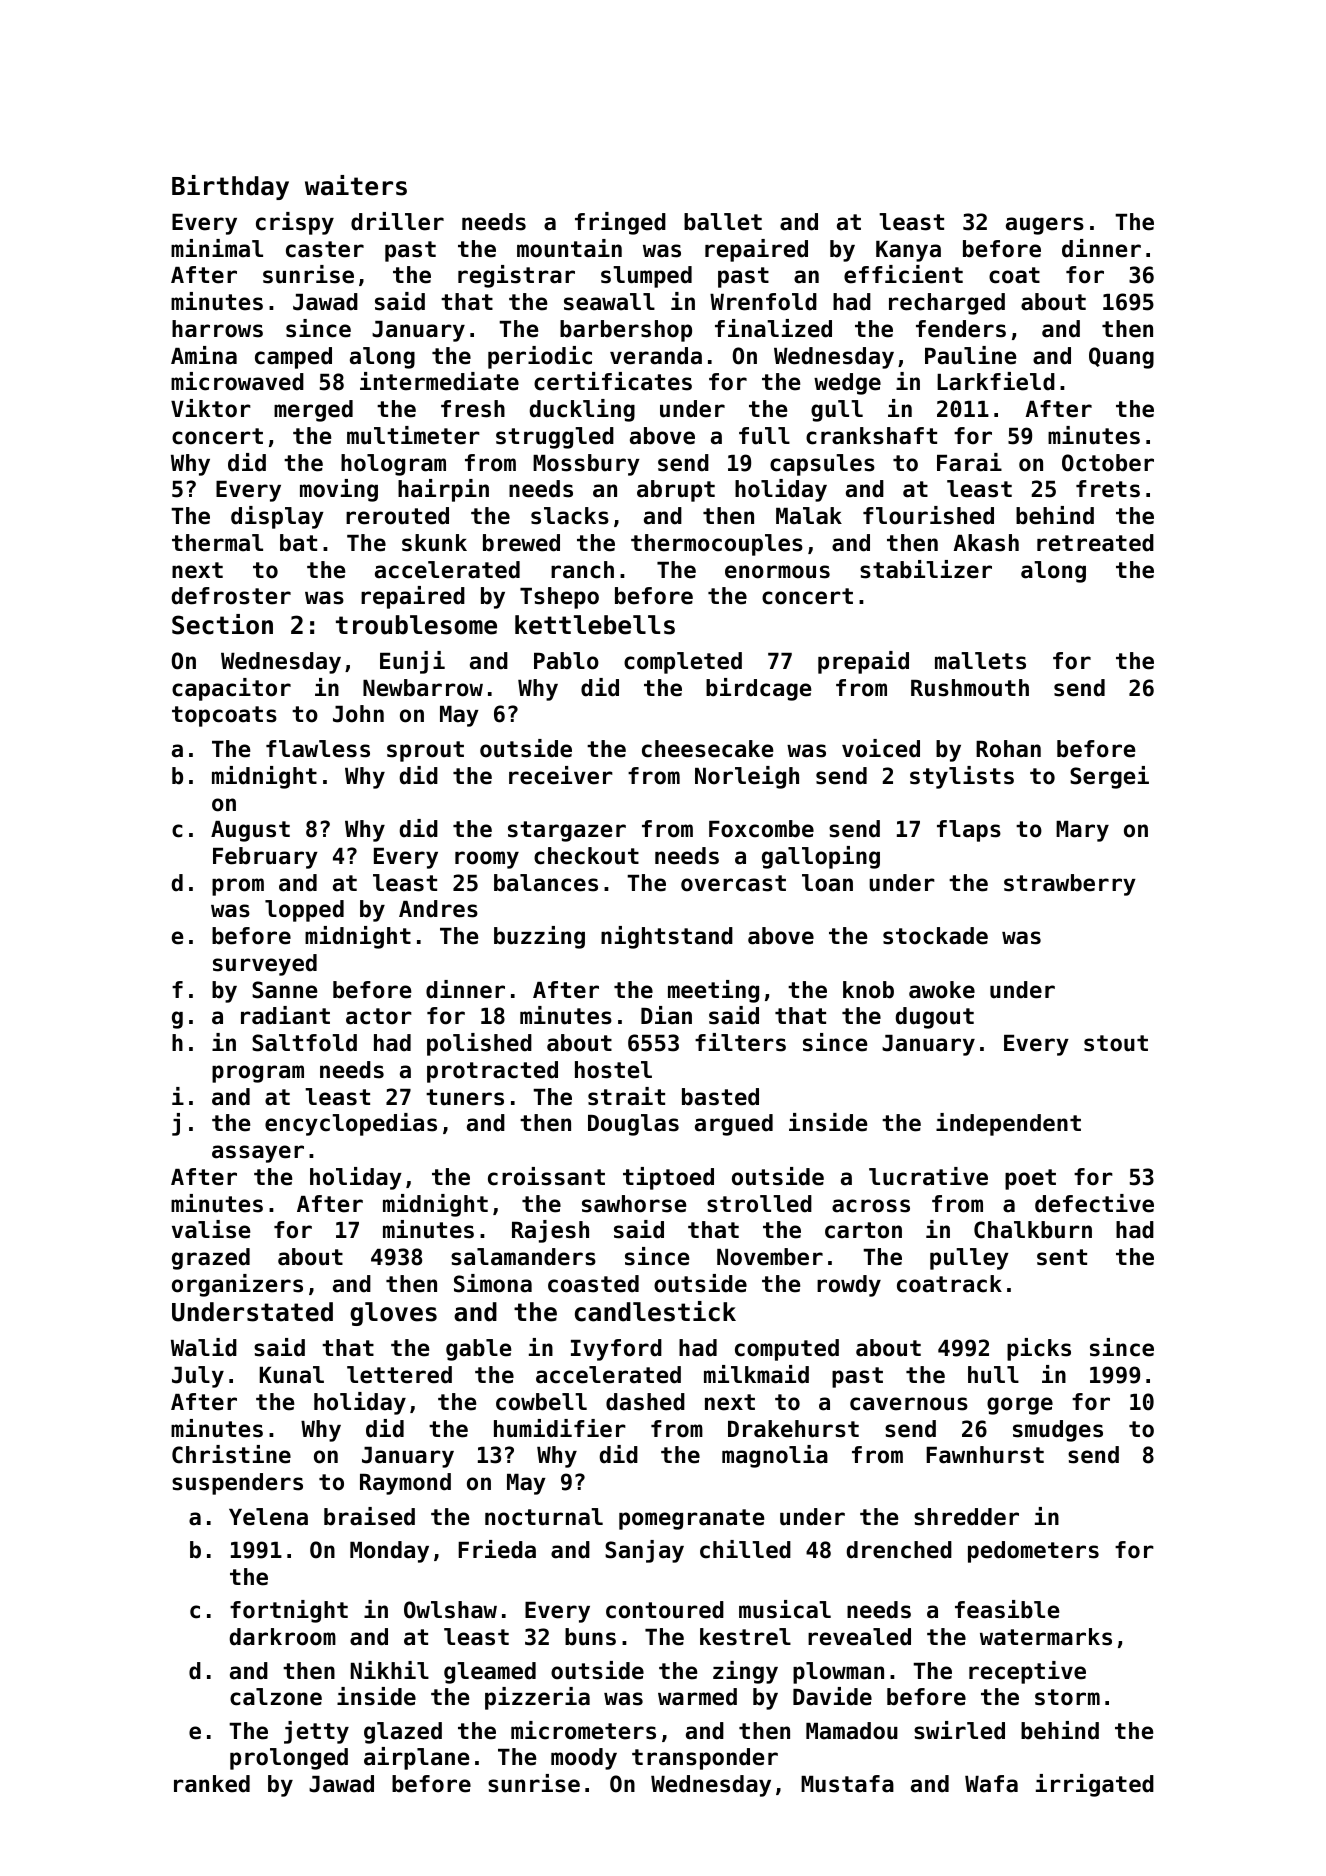  Describe the element at coordinates (265, 858) in the screenshot. I see `February` at that location.
